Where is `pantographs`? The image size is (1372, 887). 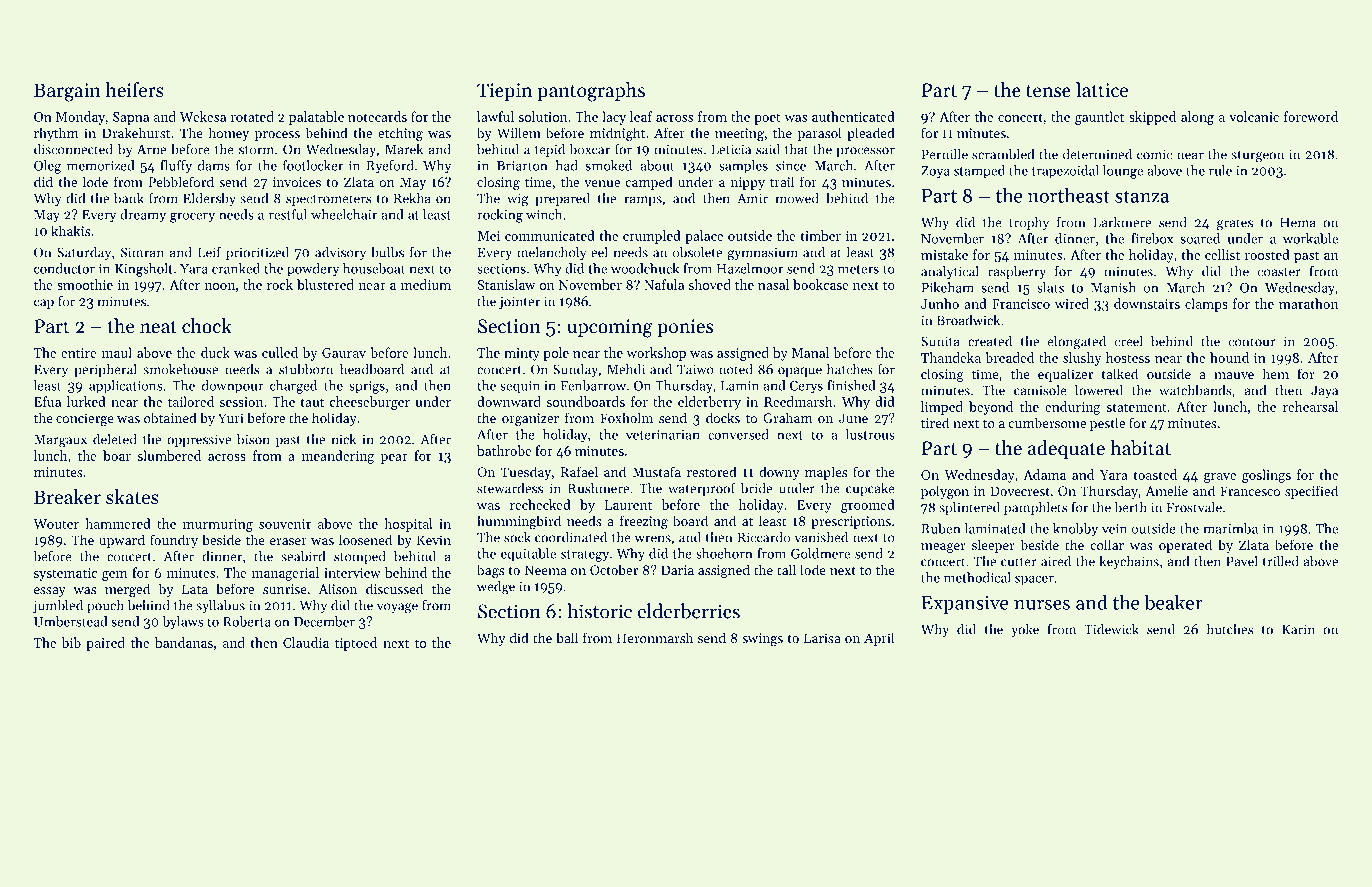
pantographs is located at coordinates (591, 92).
